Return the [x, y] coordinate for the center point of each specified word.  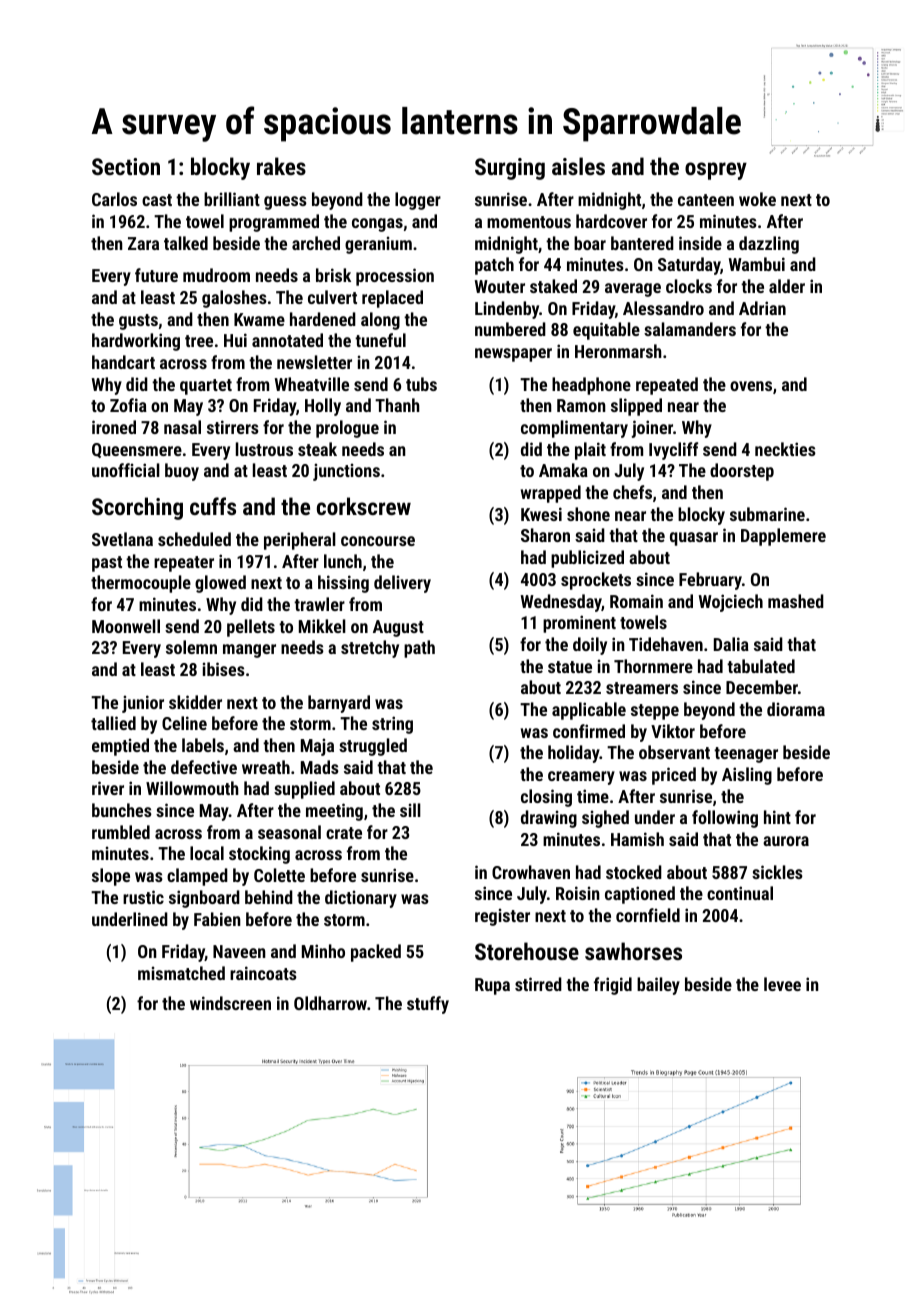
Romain [636, 601]
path [419, 649]
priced [674, 776]
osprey [716, 171]
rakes [281, 166]
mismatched [181, 973]
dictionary [361, 899]
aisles [578, 166]
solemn [191, 647]
